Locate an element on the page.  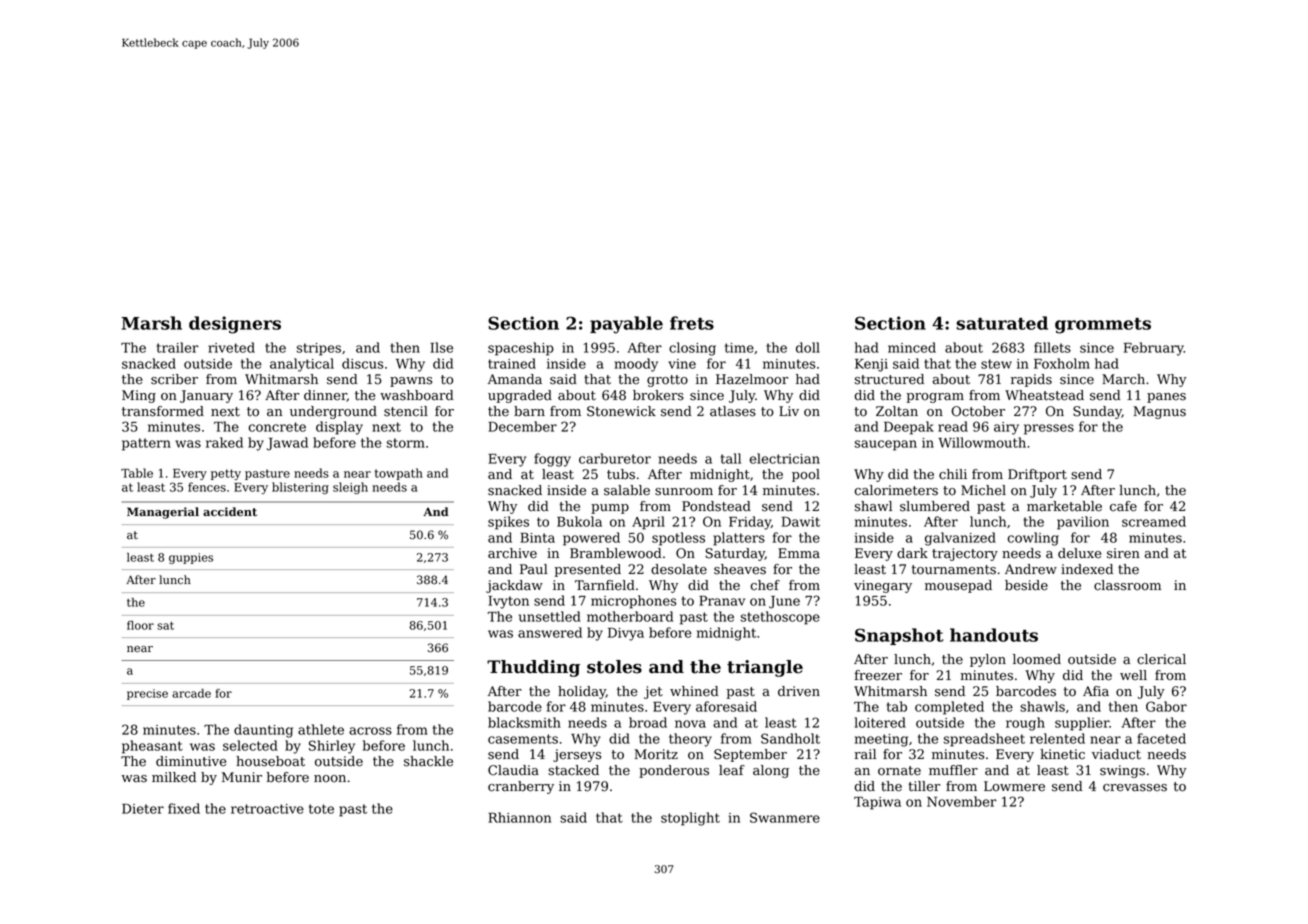
across is located at coordinates (370, 731).
